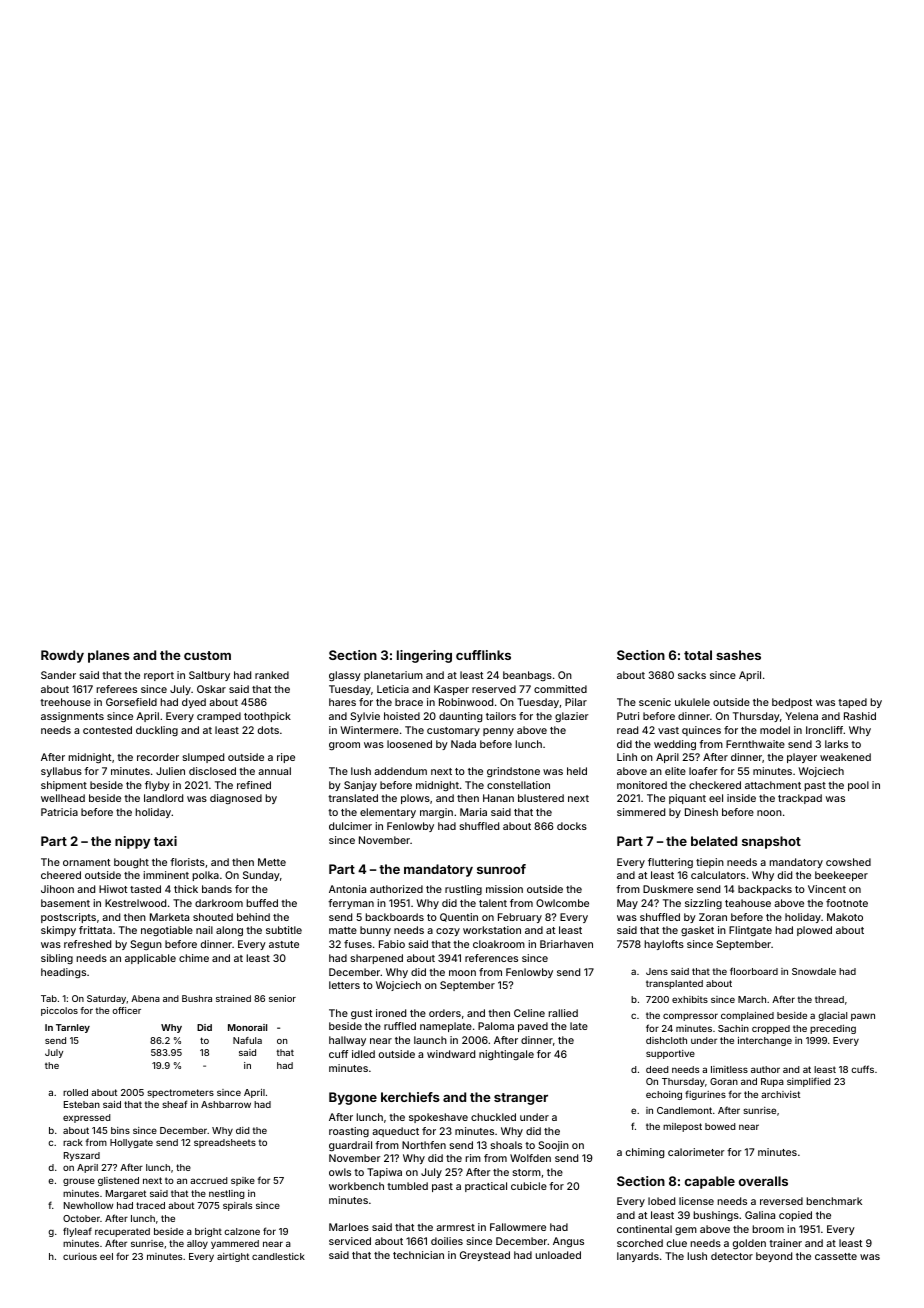  What do you see at coordinates (356, 1186) in the page?
I see `workbench` at bounding box center [356, 1186].
